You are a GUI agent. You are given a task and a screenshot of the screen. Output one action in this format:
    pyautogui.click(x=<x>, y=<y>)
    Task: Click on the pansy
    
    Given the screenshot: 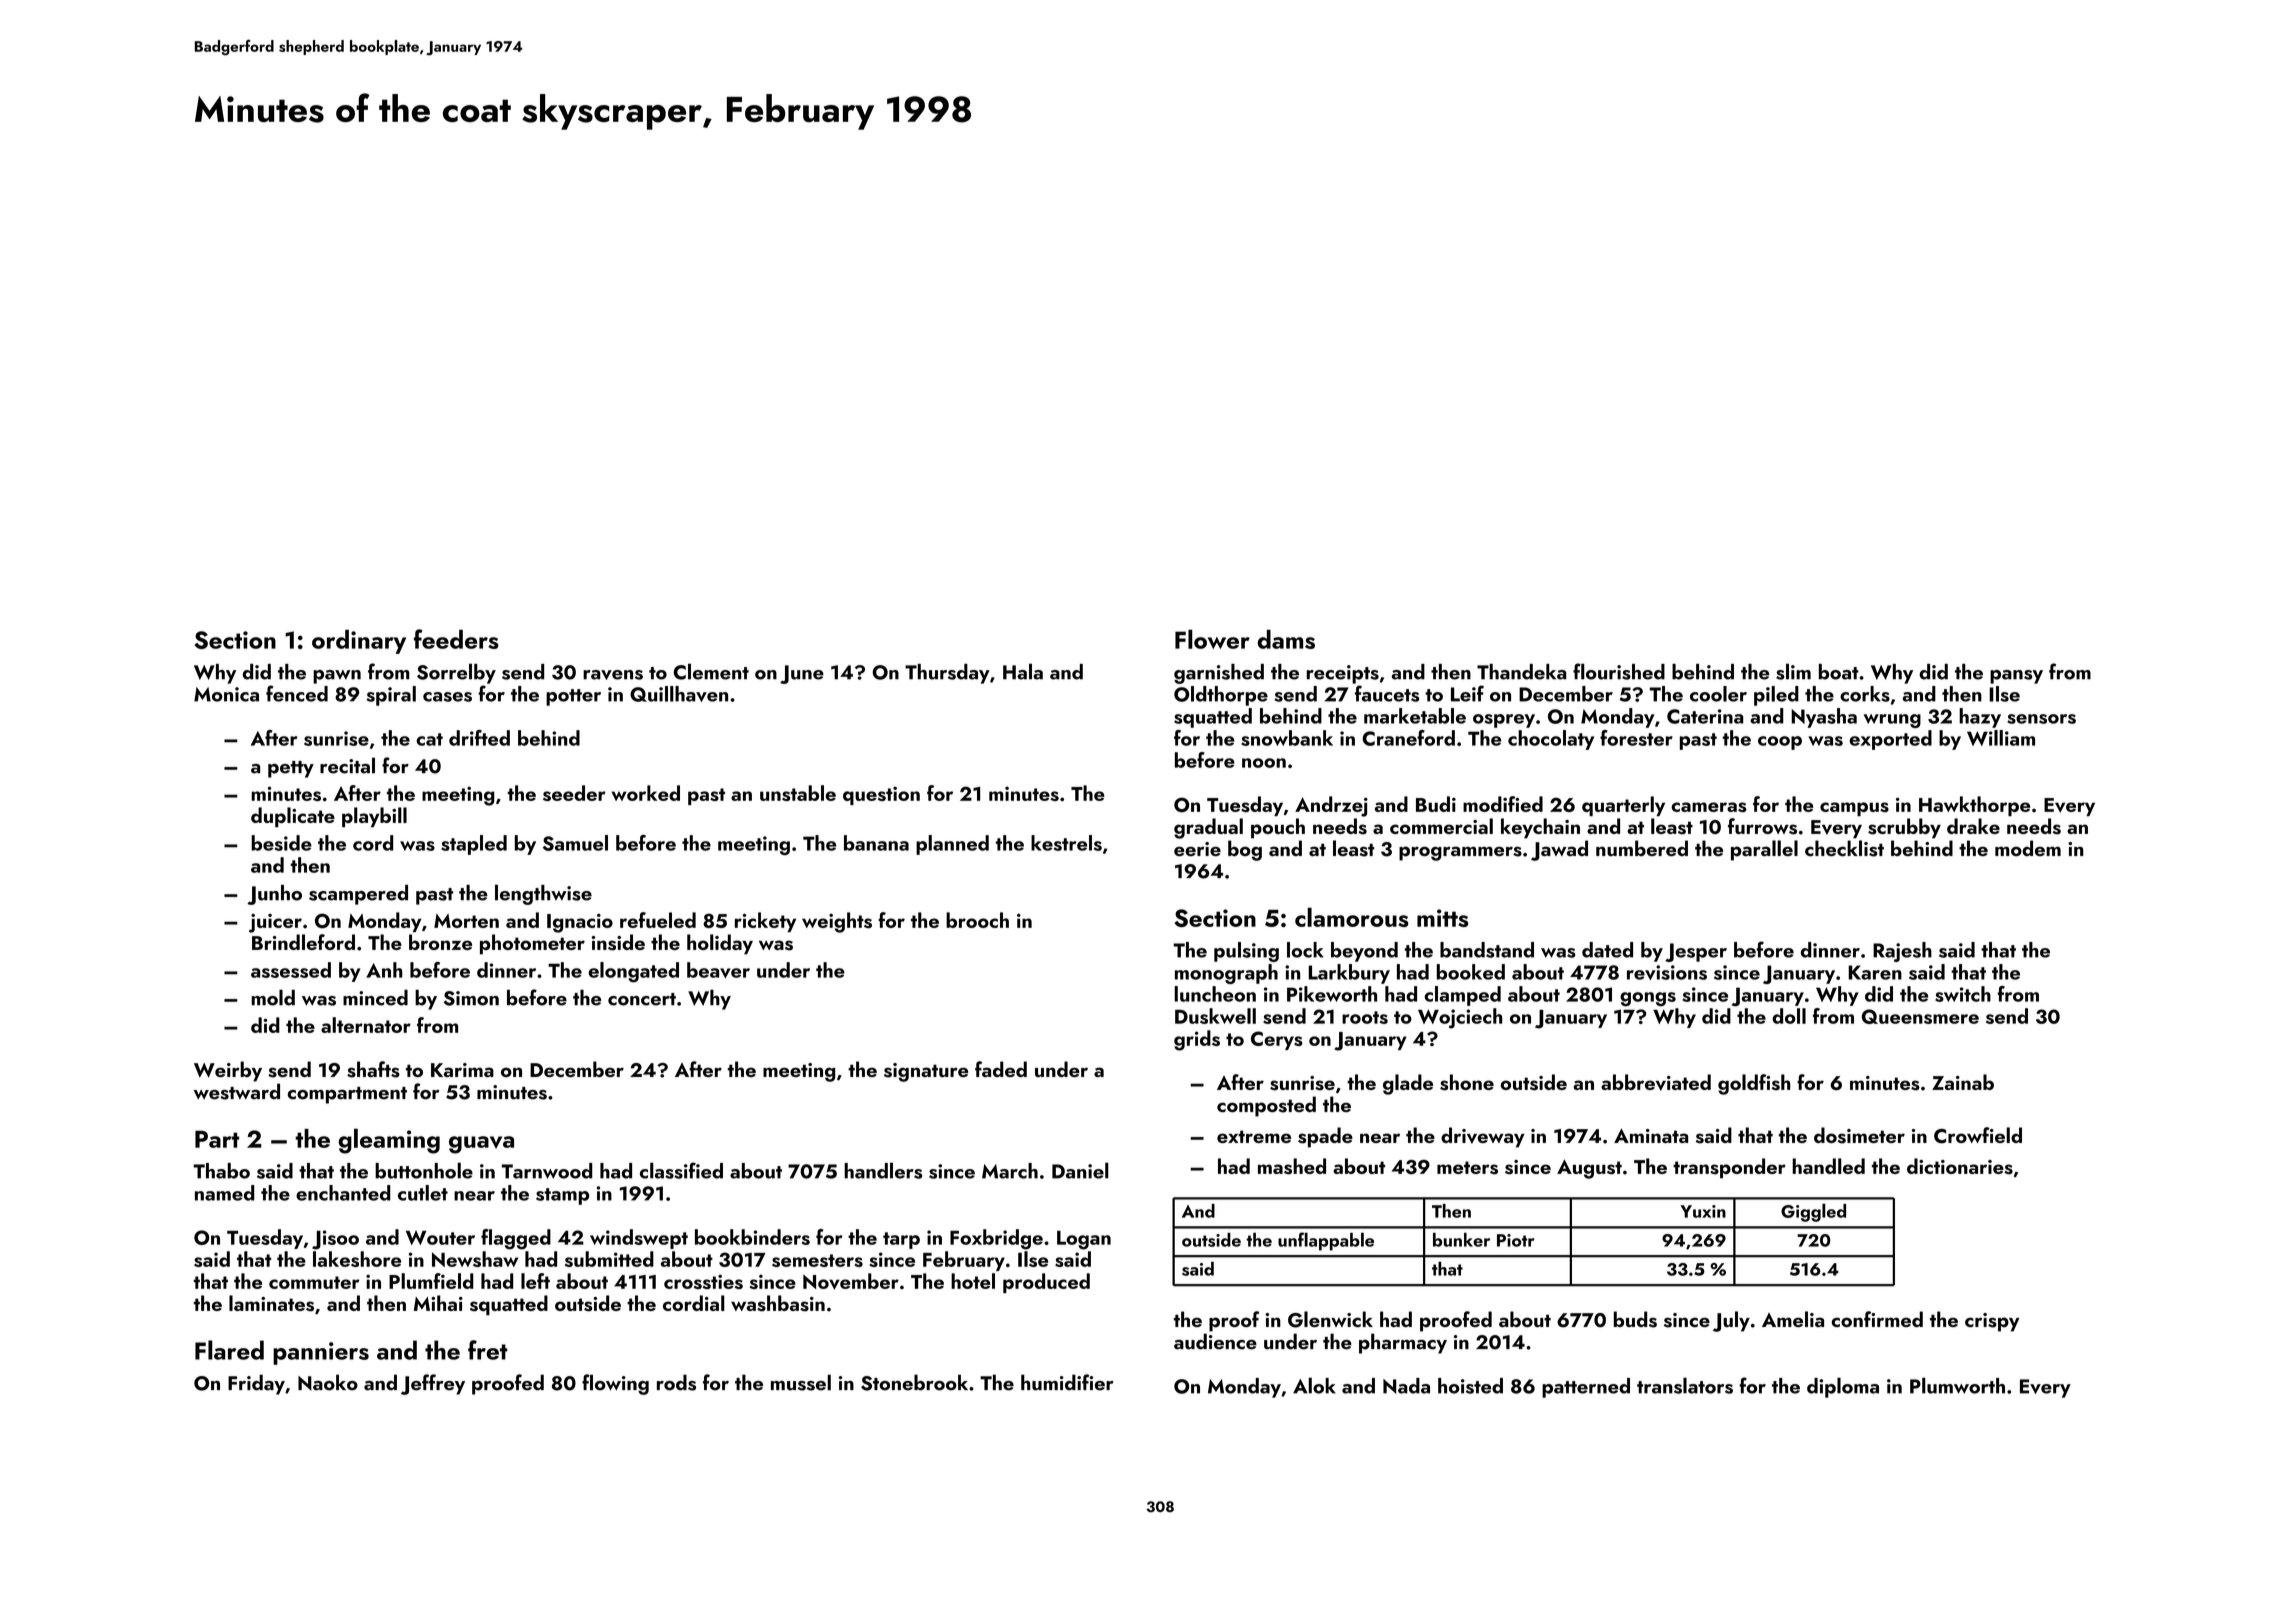 What is the action you would take?
    pyautogui.click(x=2016, y=677)
